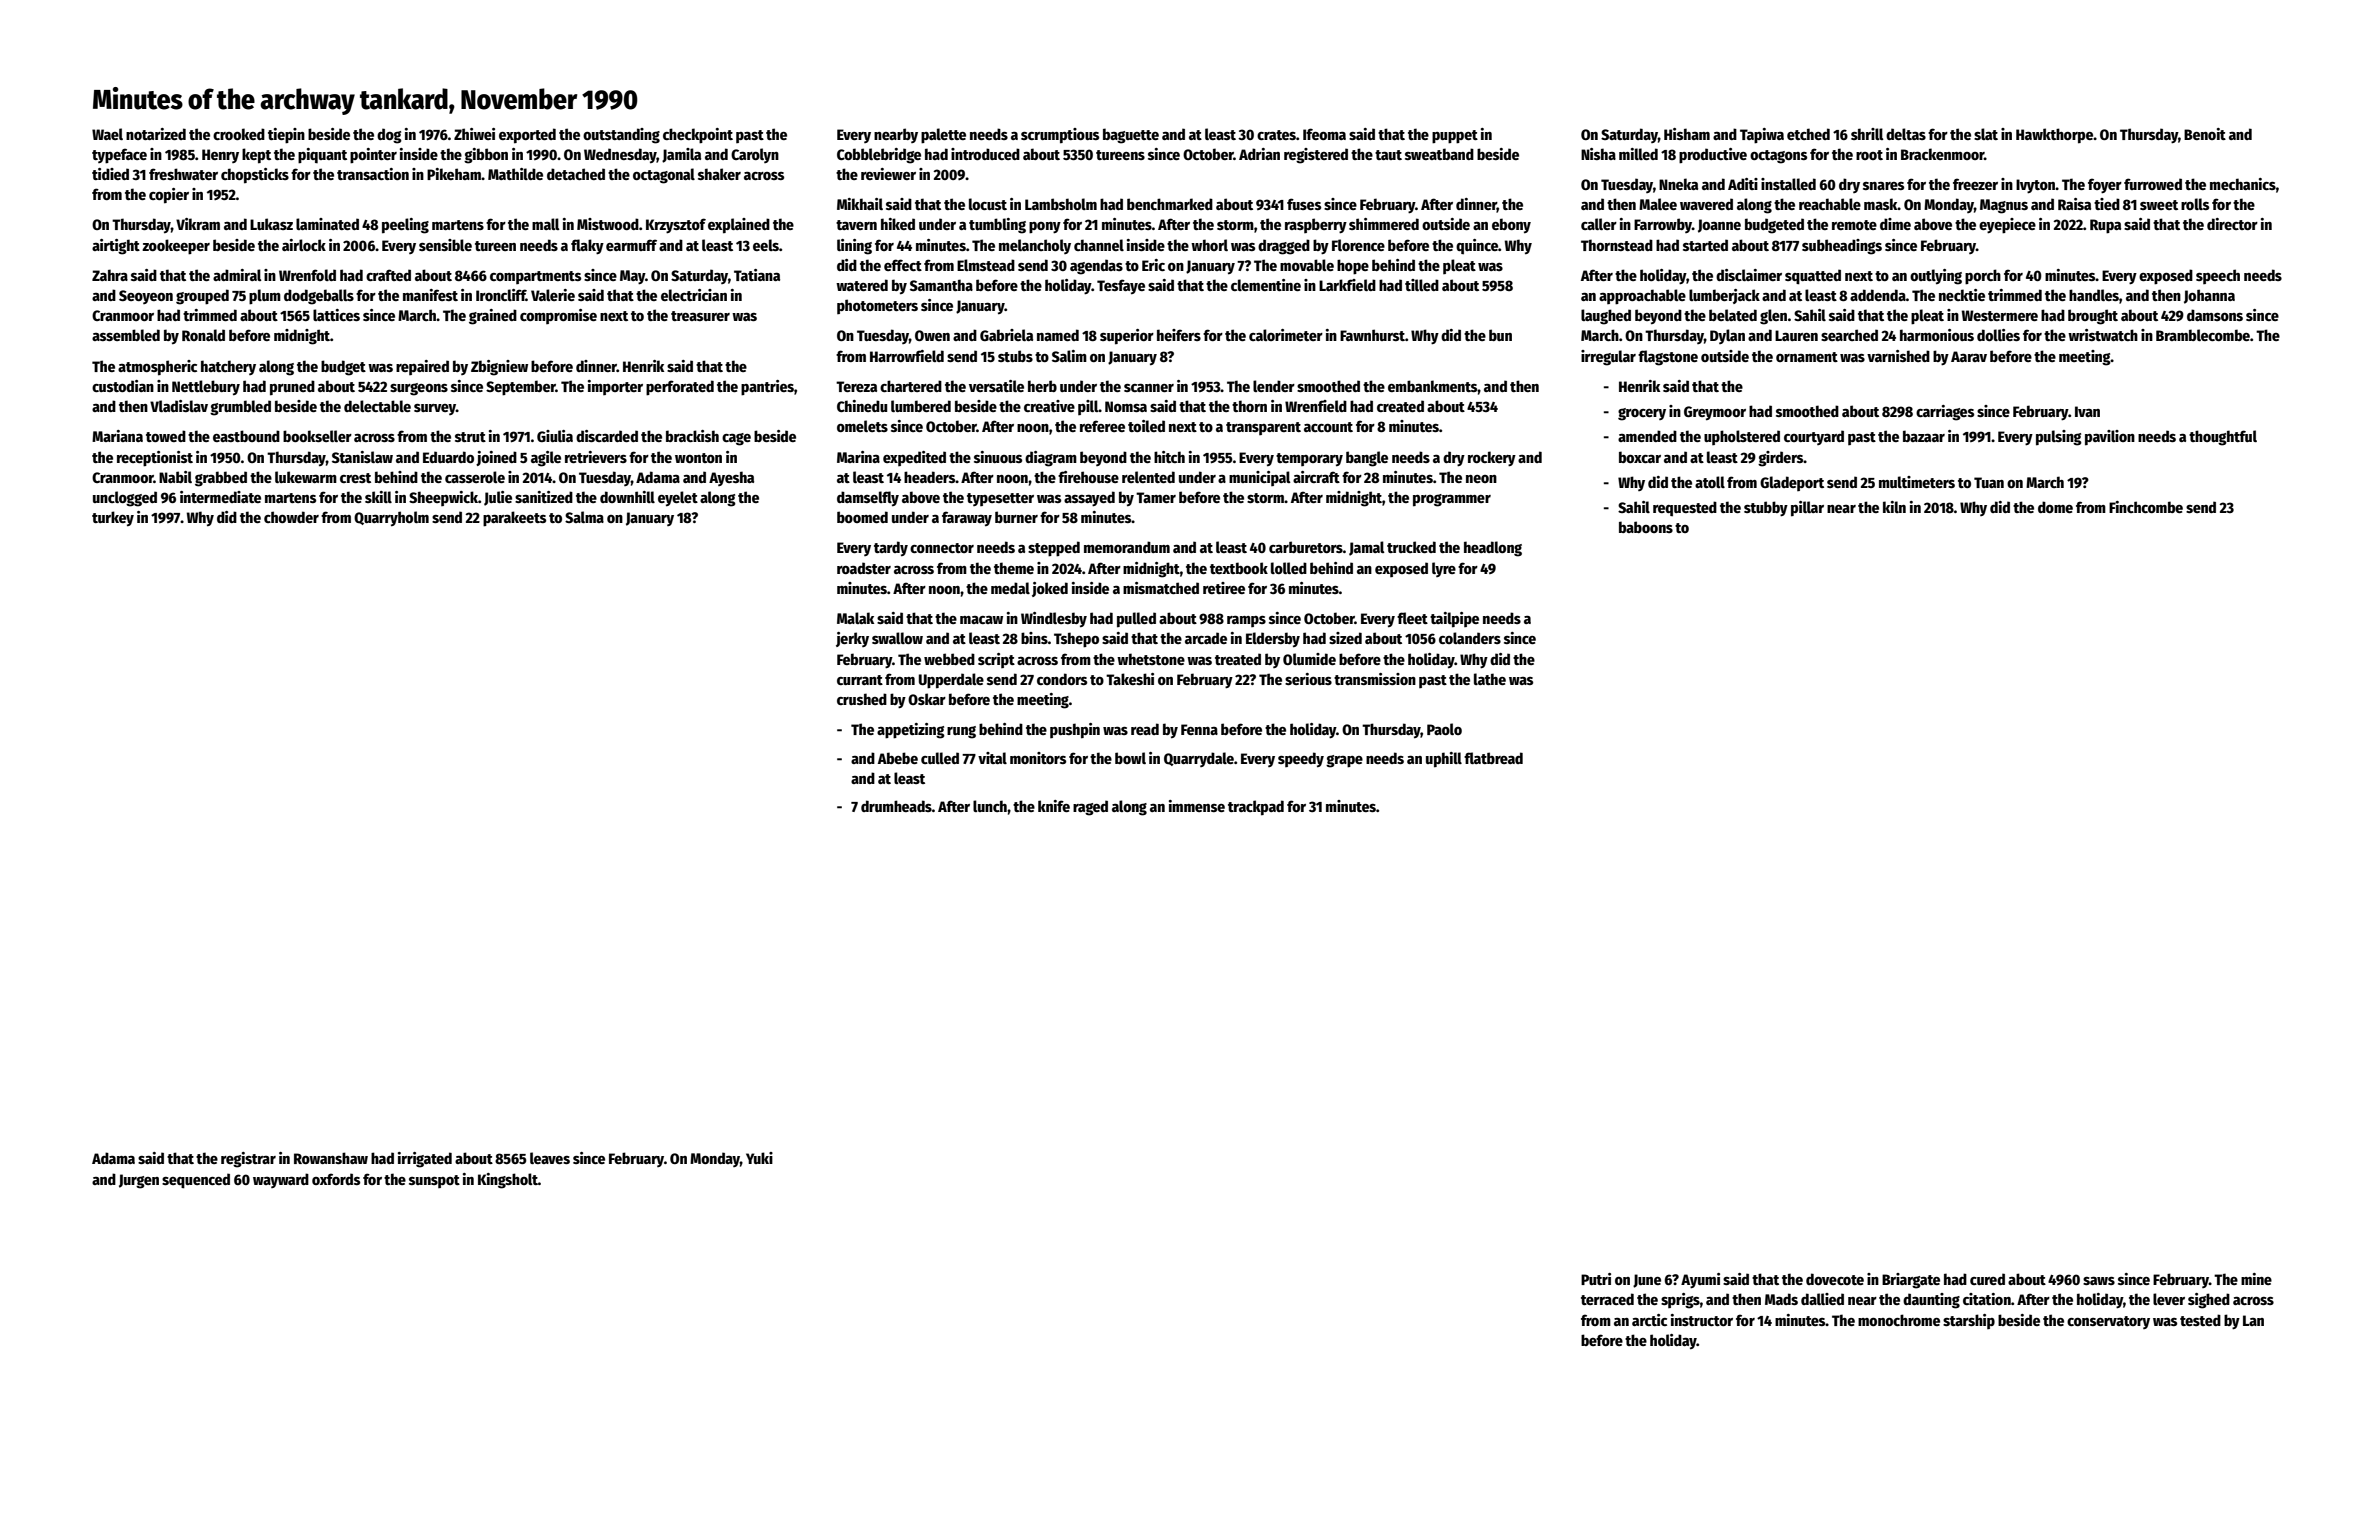  Describe the element at coordinates (1596, 1279) in the screenshot. I see `Putri` at that location.
